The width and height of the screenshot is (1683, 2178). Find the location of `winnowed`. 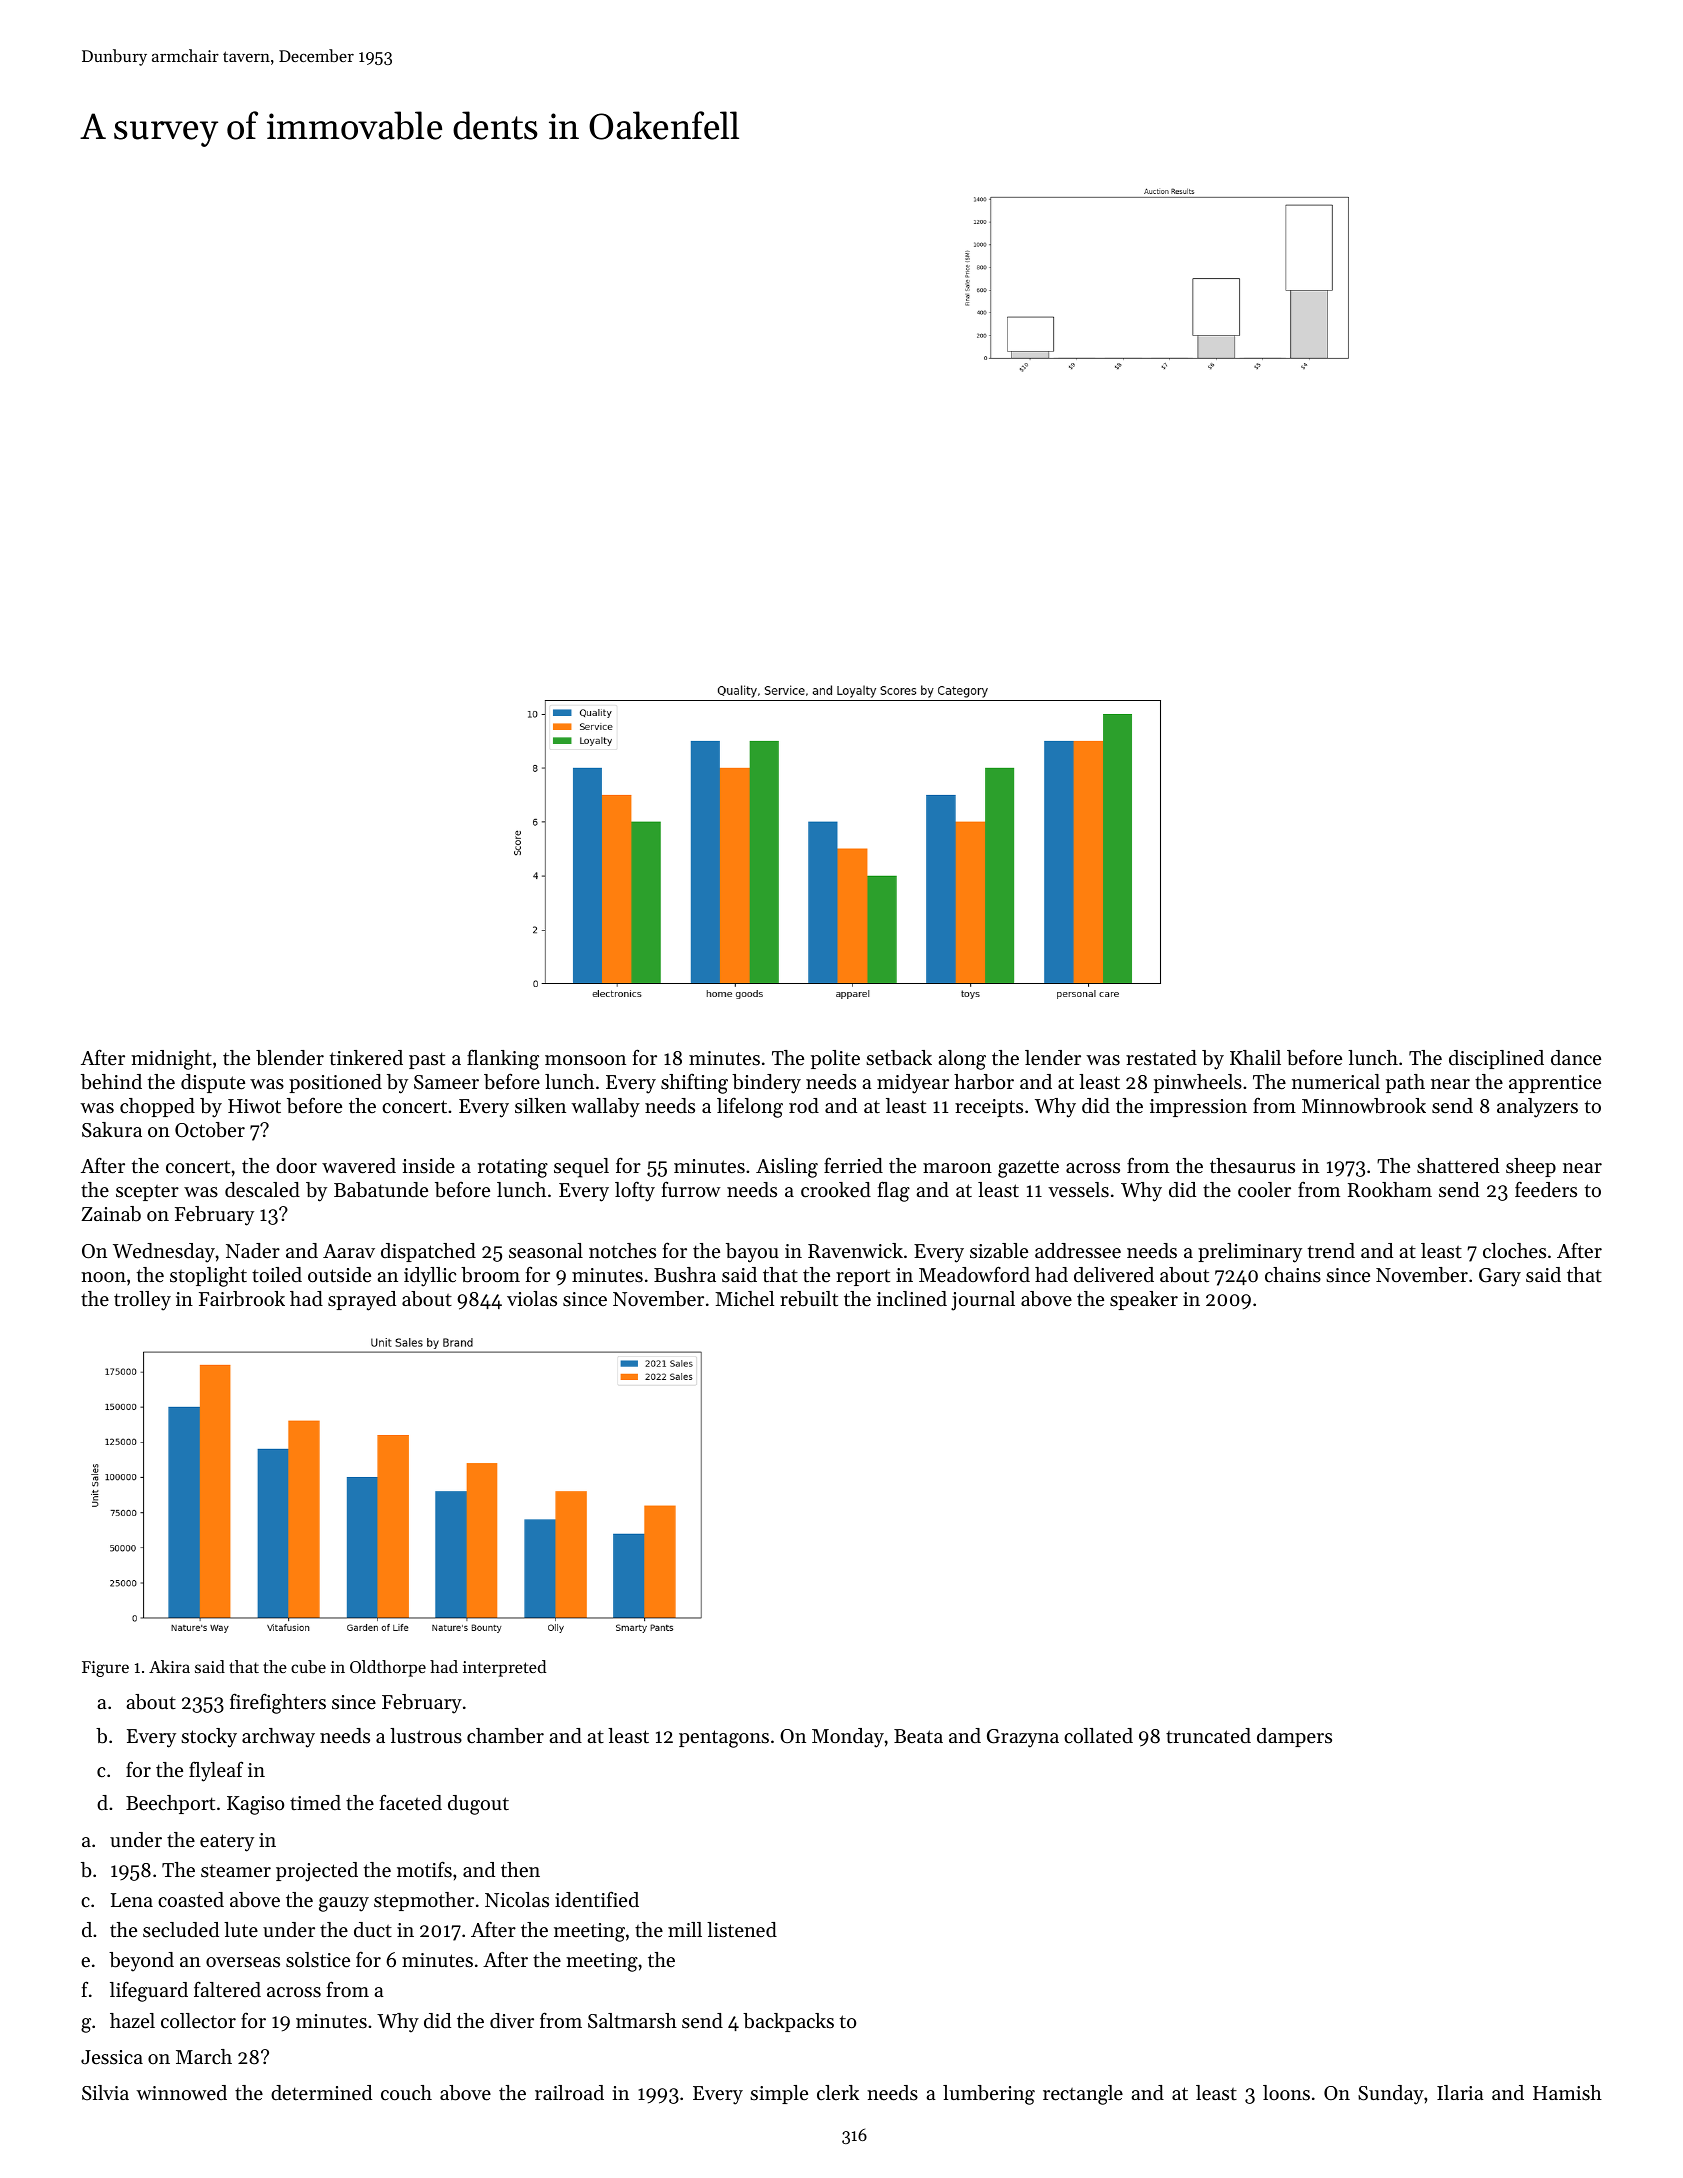

winnowed is located at coordinates (181, 2093).
